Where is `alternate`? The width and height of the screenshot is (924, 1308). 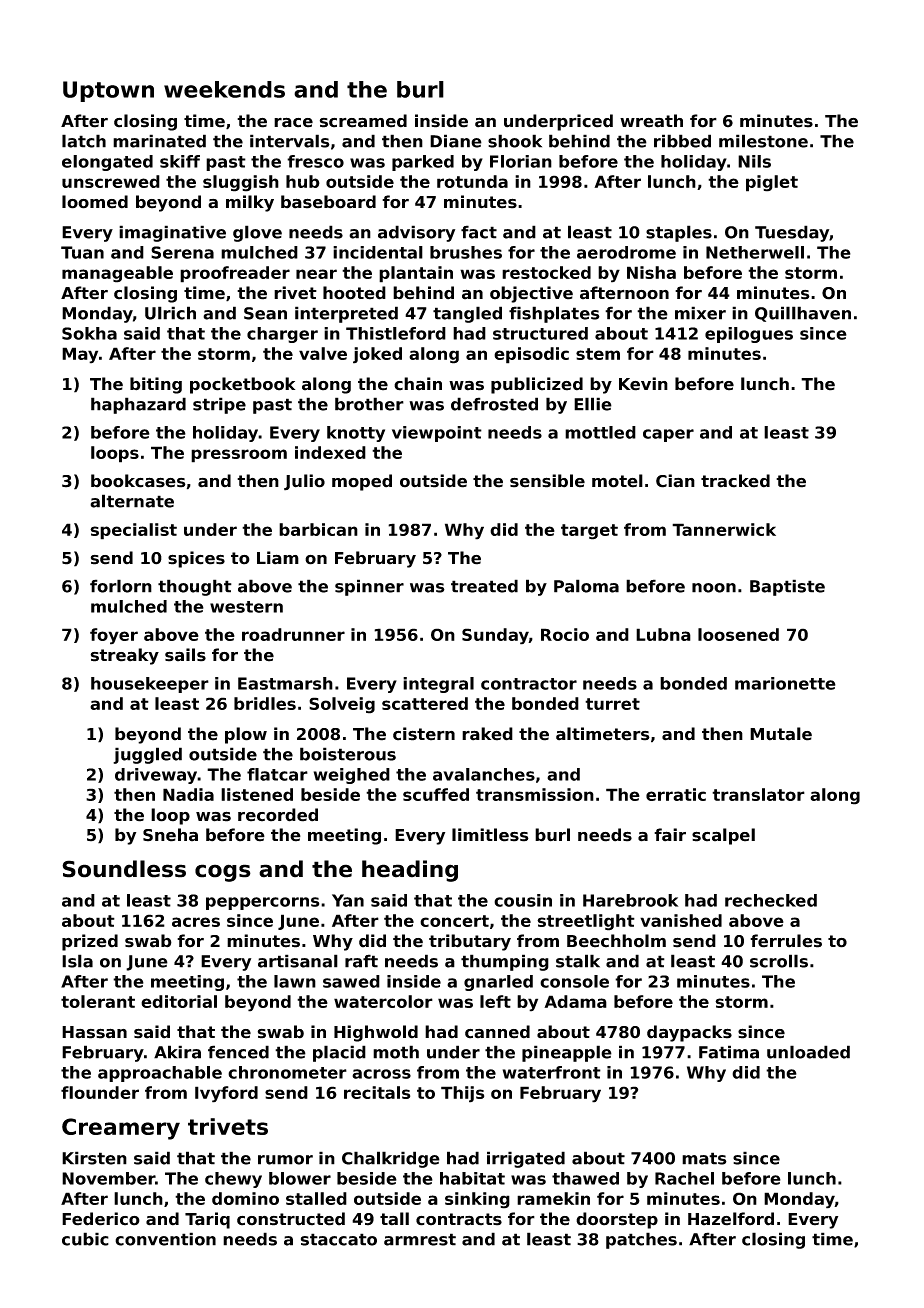 alternate is located at coordinates (132, 501).
